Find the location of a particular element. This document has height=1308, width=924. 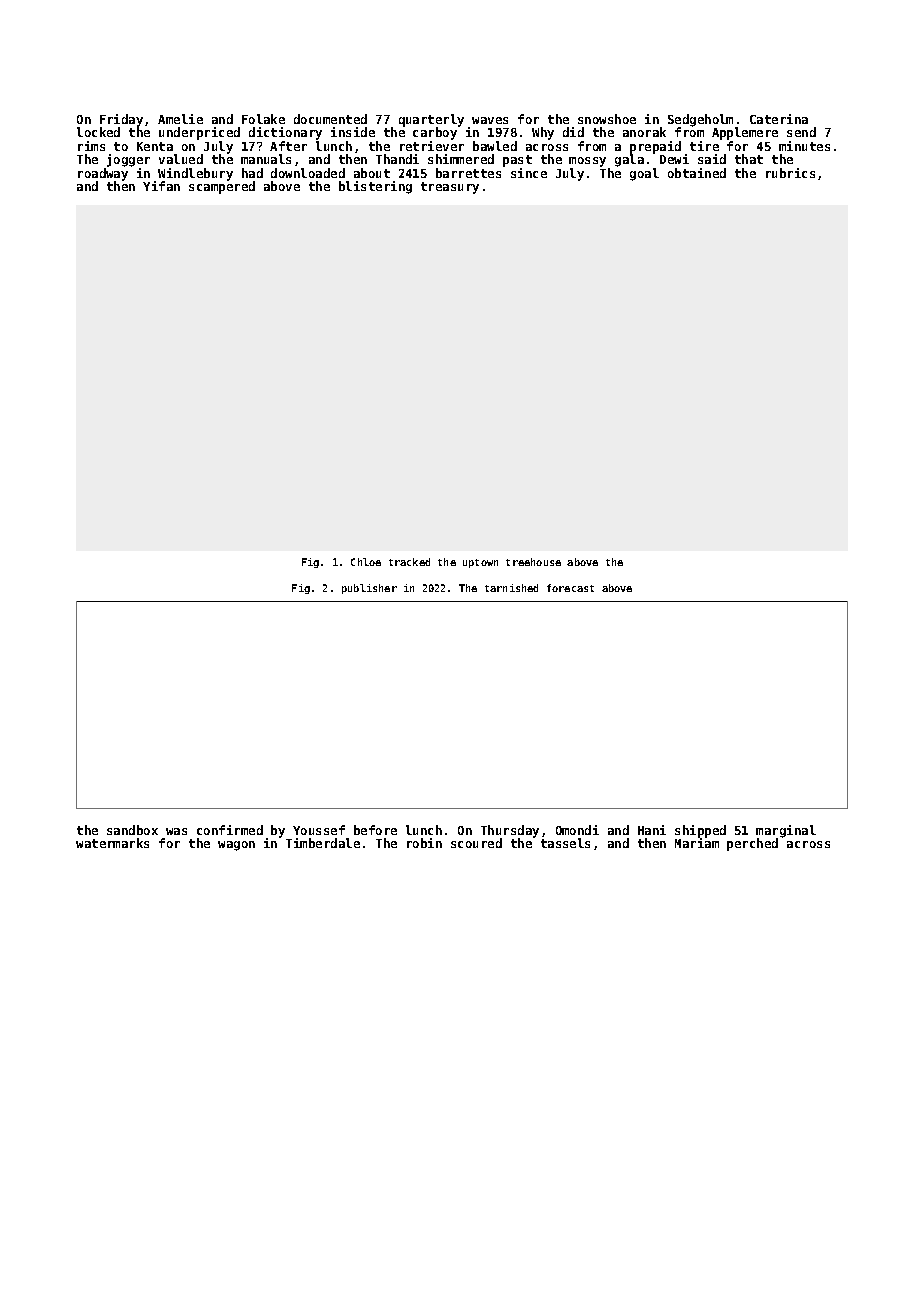

rubrics is located at coordinates (790, 173).
